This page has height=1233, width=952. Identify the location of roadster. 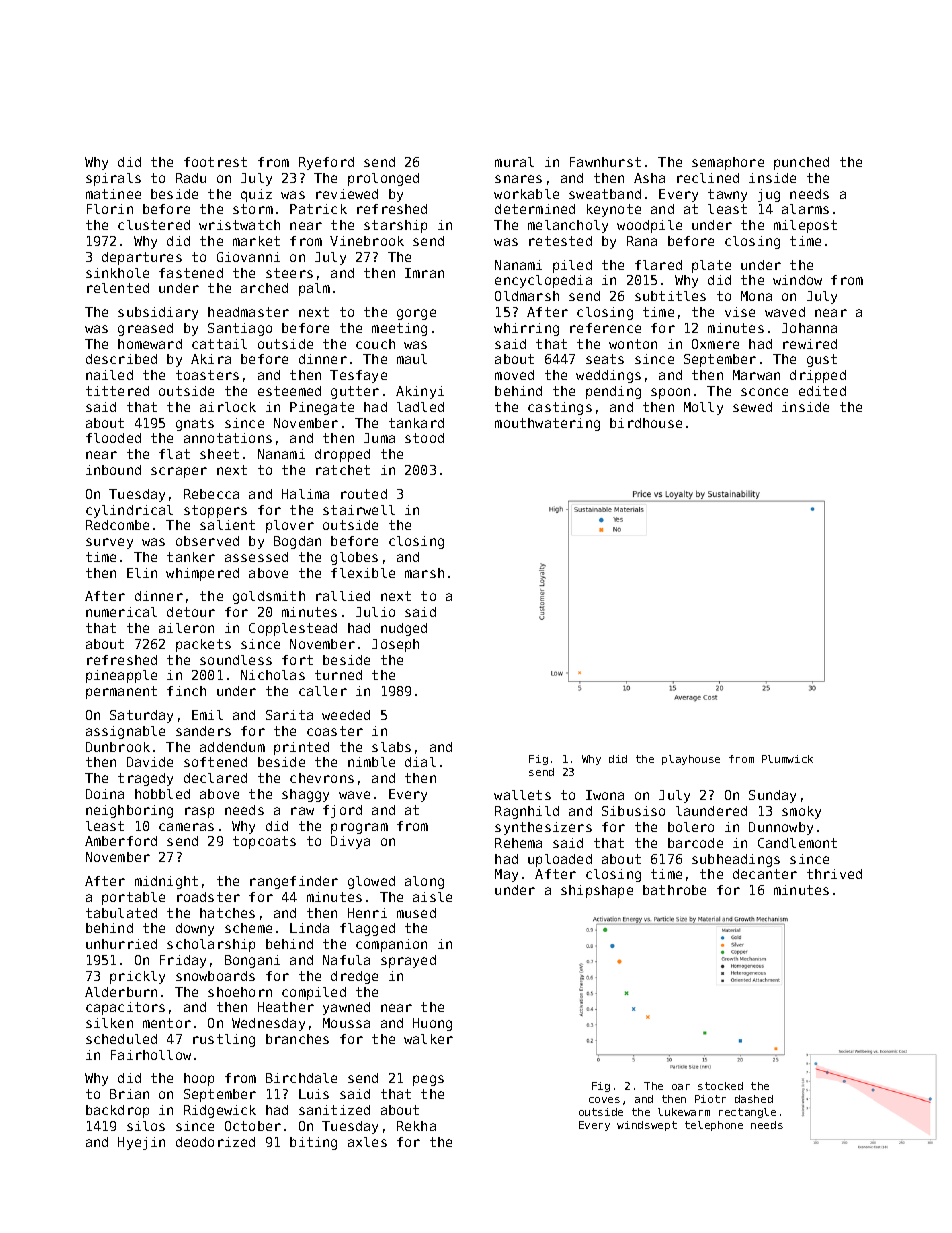
(208, 897).
